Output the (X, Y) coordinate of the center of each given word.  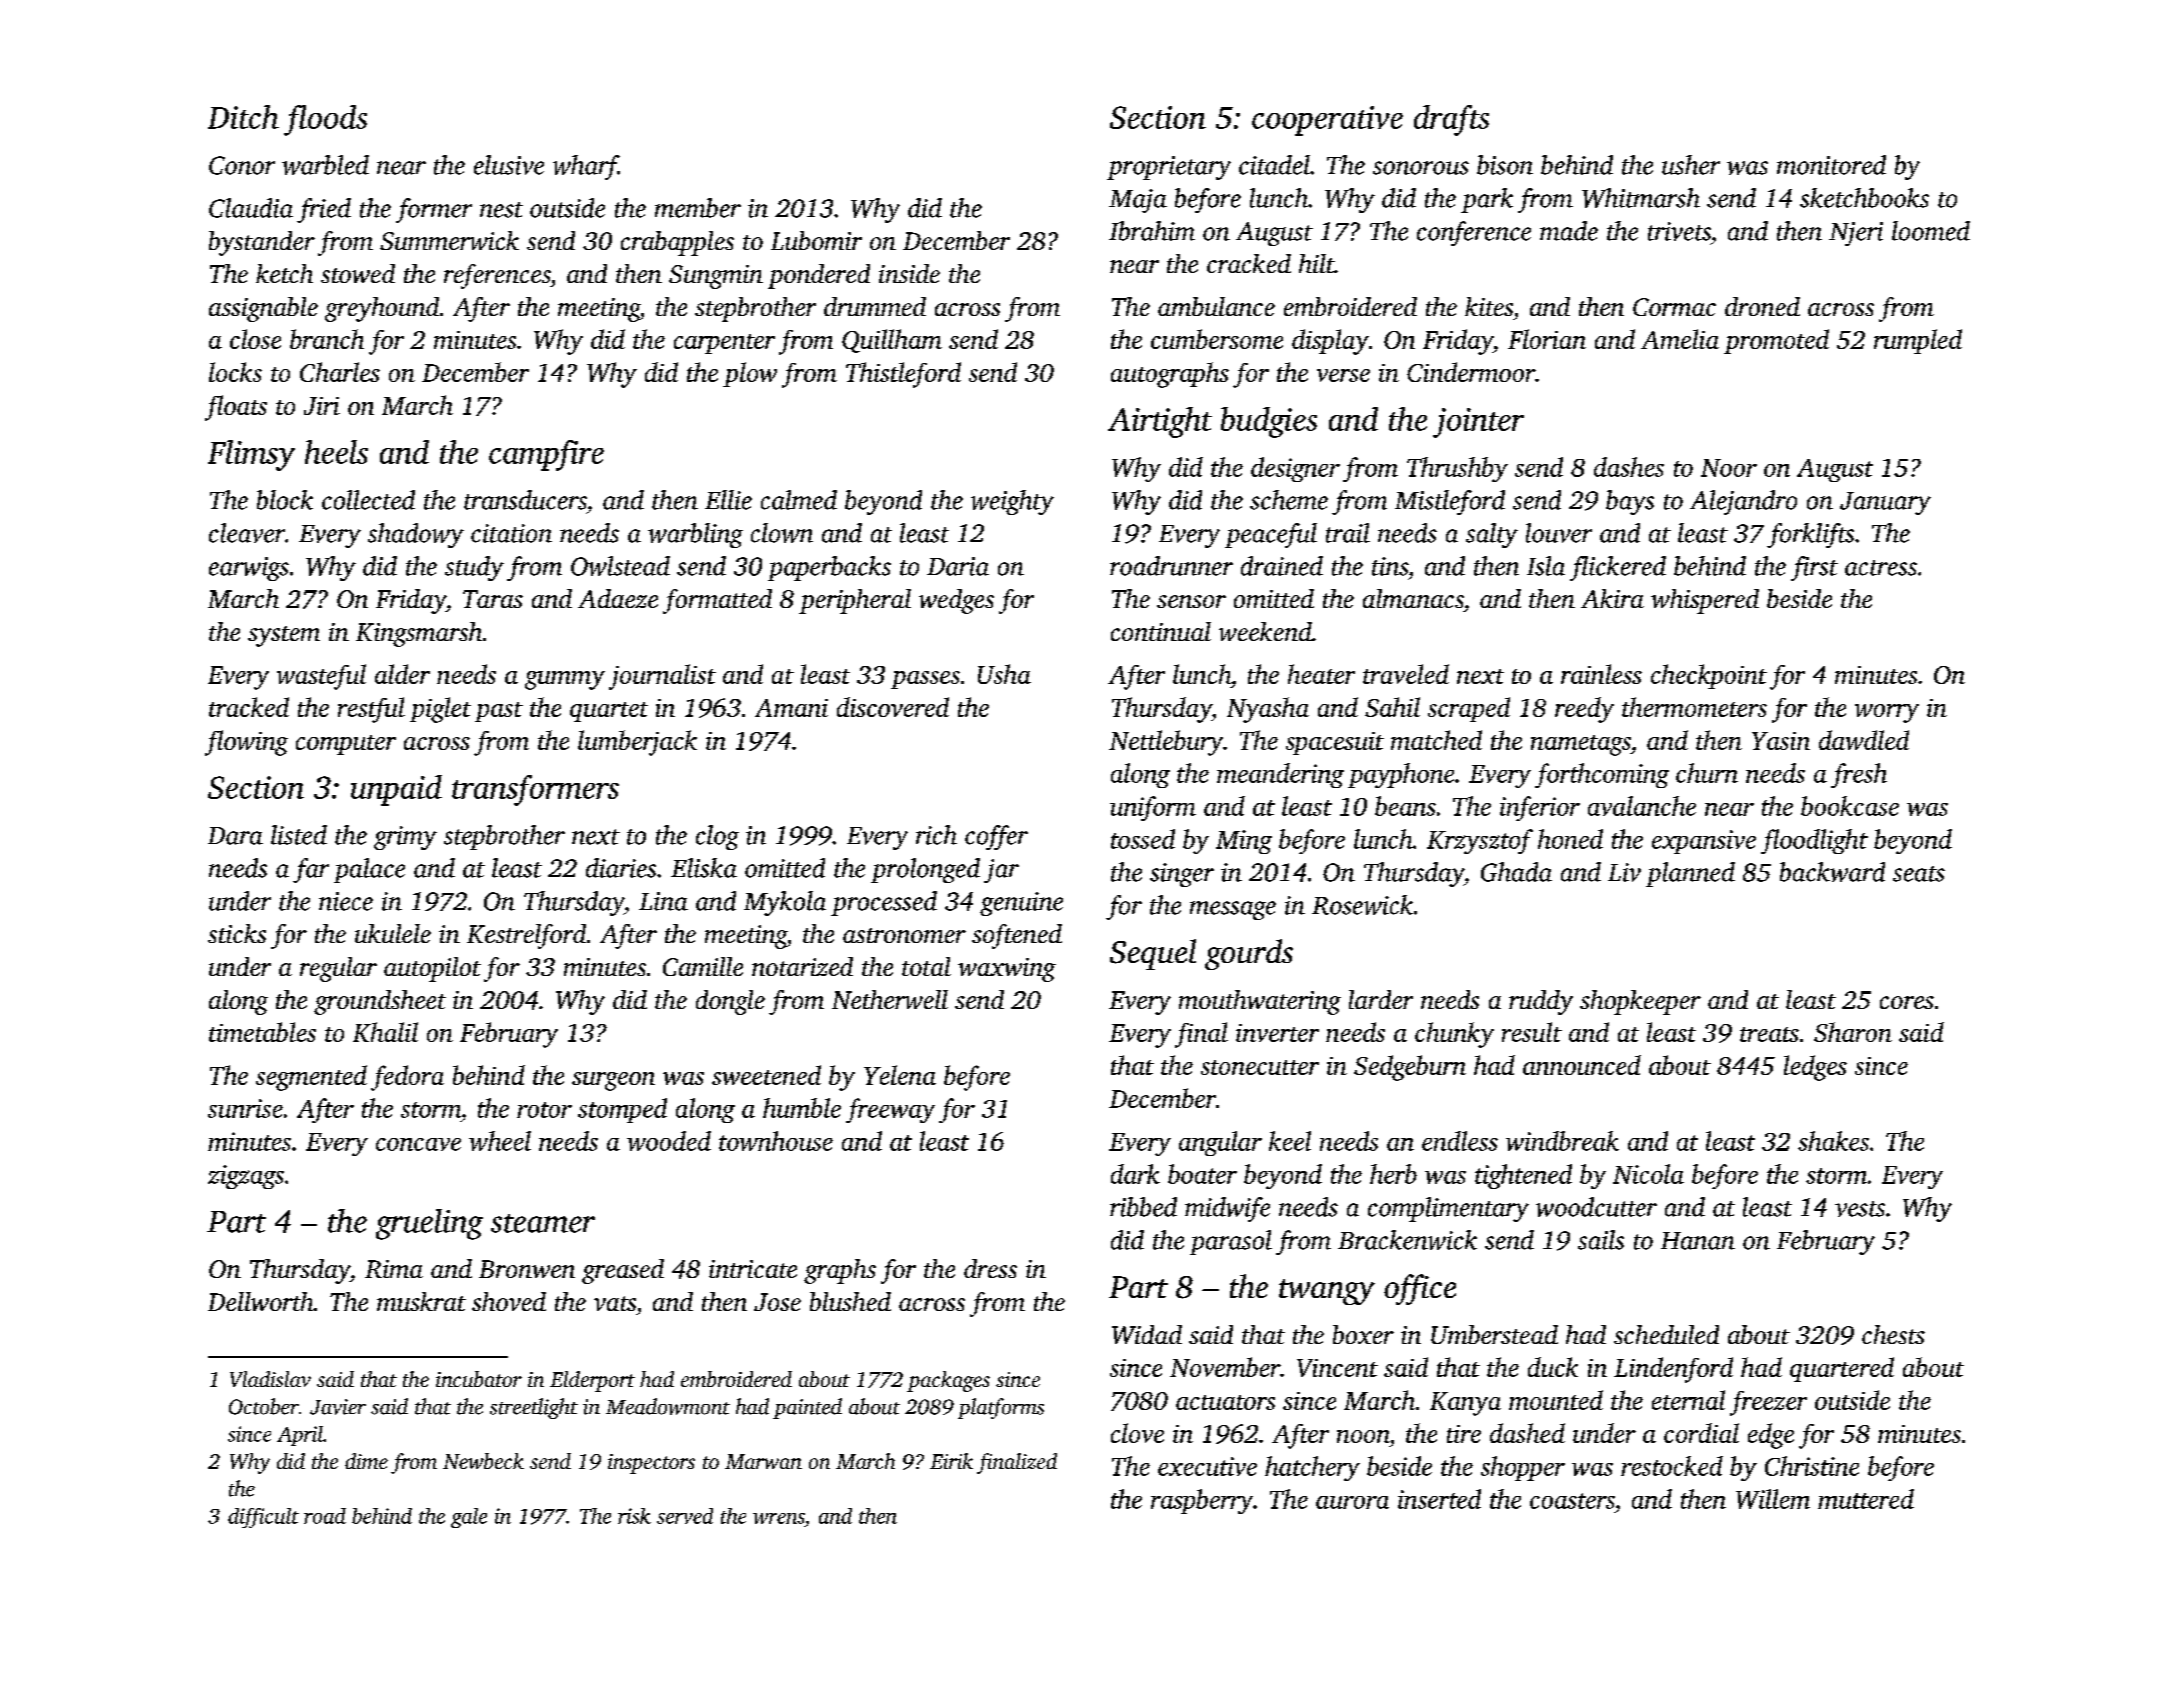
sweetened (766, 1075)
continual (1161, 631)
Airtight (1160, 422)
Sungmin (716, 277)
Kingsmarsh (419, 634)
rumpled (1918, 341)
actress (1881, 568)
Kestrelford (526, 936)
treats (1769, 1034)
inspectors (651, 1464)
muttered (1866, 1499)
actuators (1225, 1402)
